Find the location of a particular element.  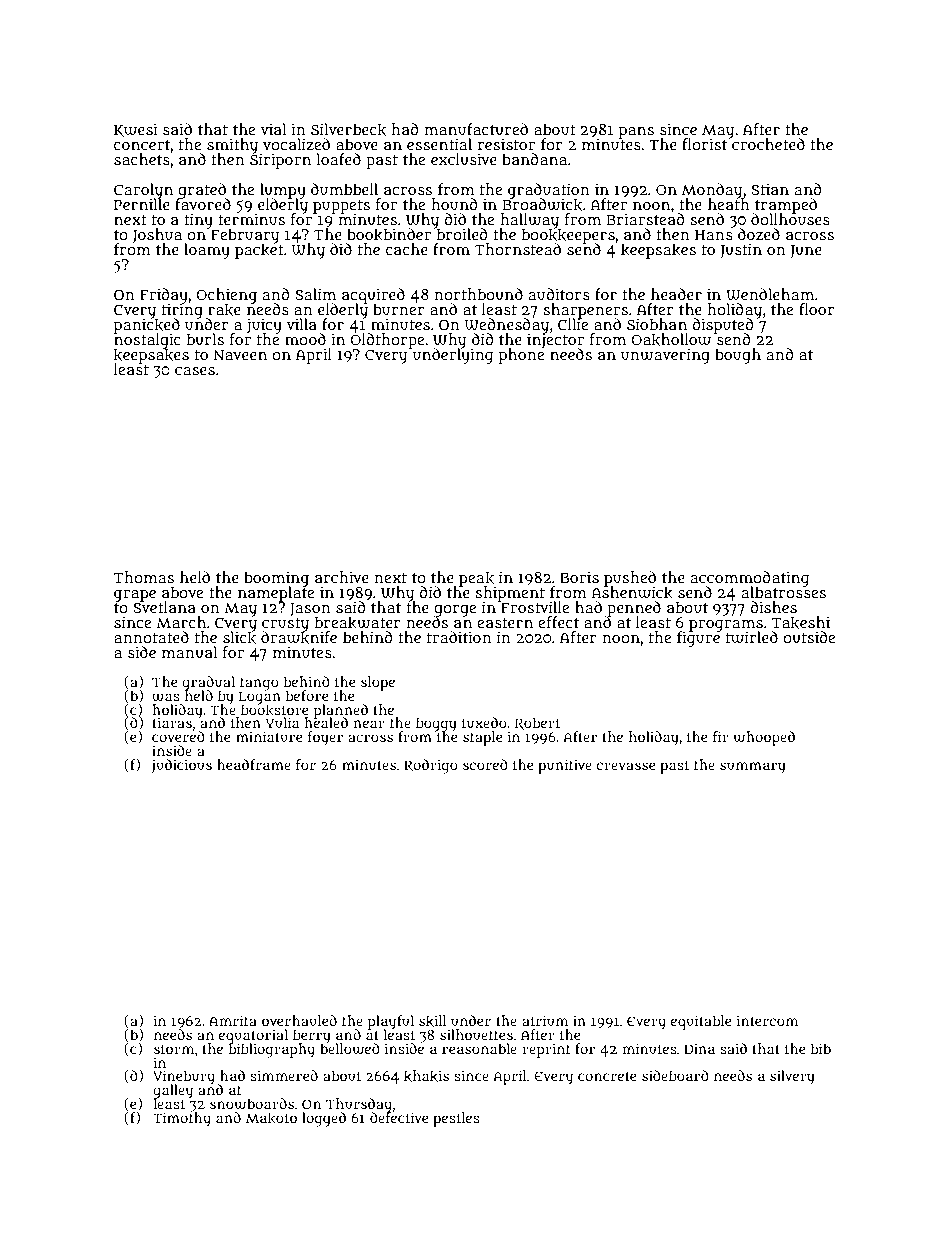

terminus is located at coordinates (251, 219).
